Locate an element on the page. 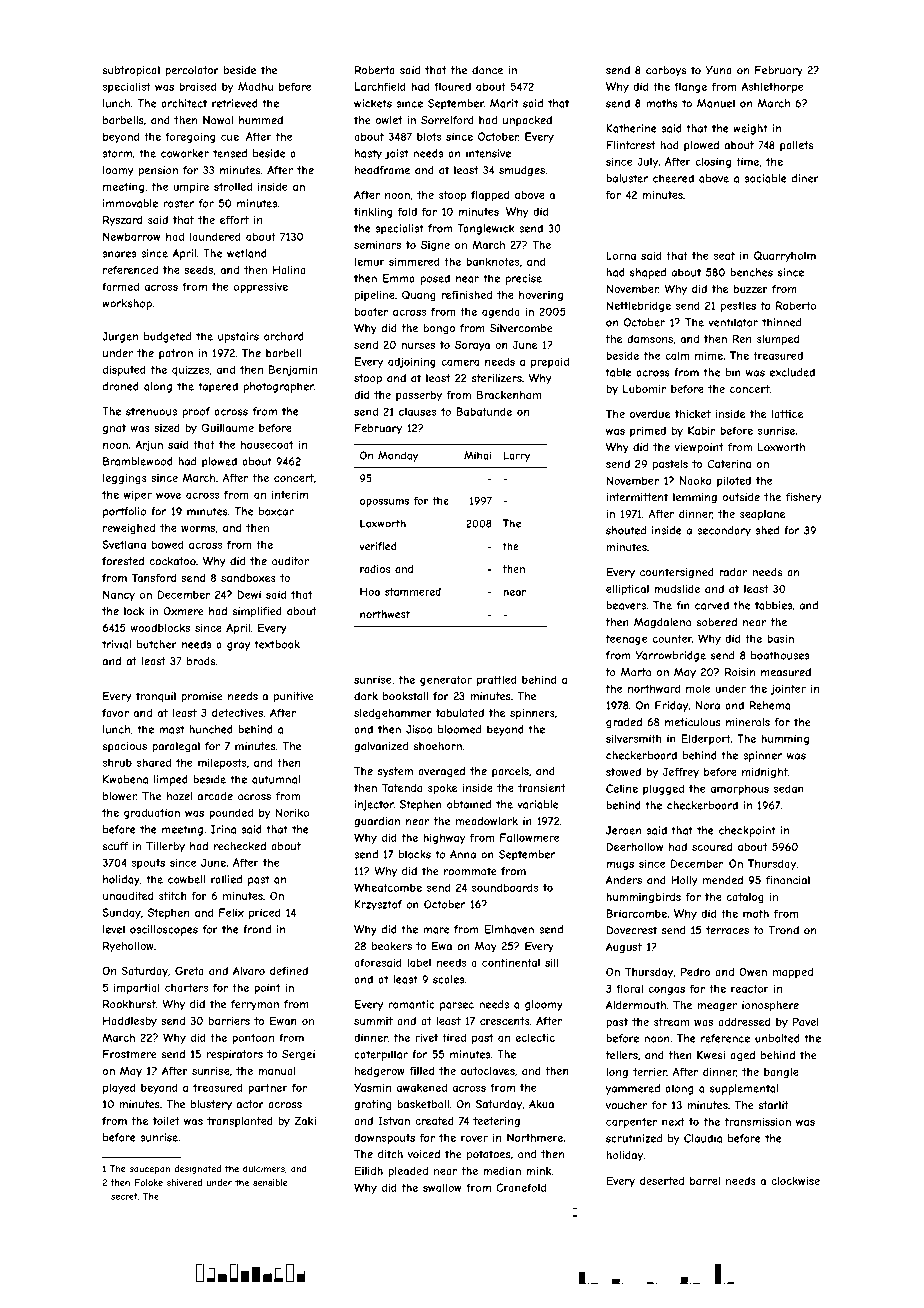 Image resolution: width=924 pixels, height=1308 pixels. financial is located at coordinates (788, 880).
